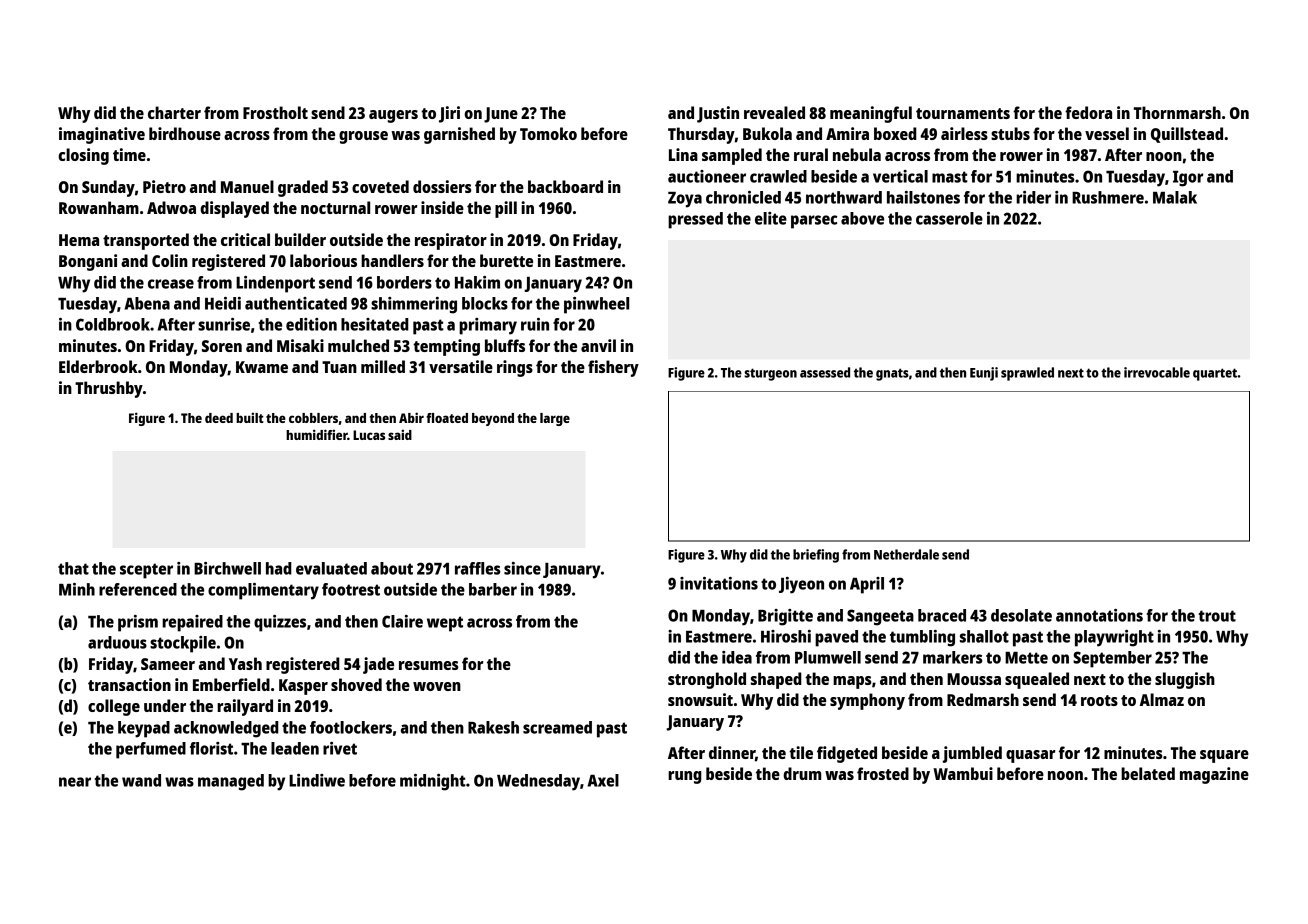 This document has width=1308, height=924. Describe the element at coordinates (1175, 197) in the document. I see `Malak` at that location.
